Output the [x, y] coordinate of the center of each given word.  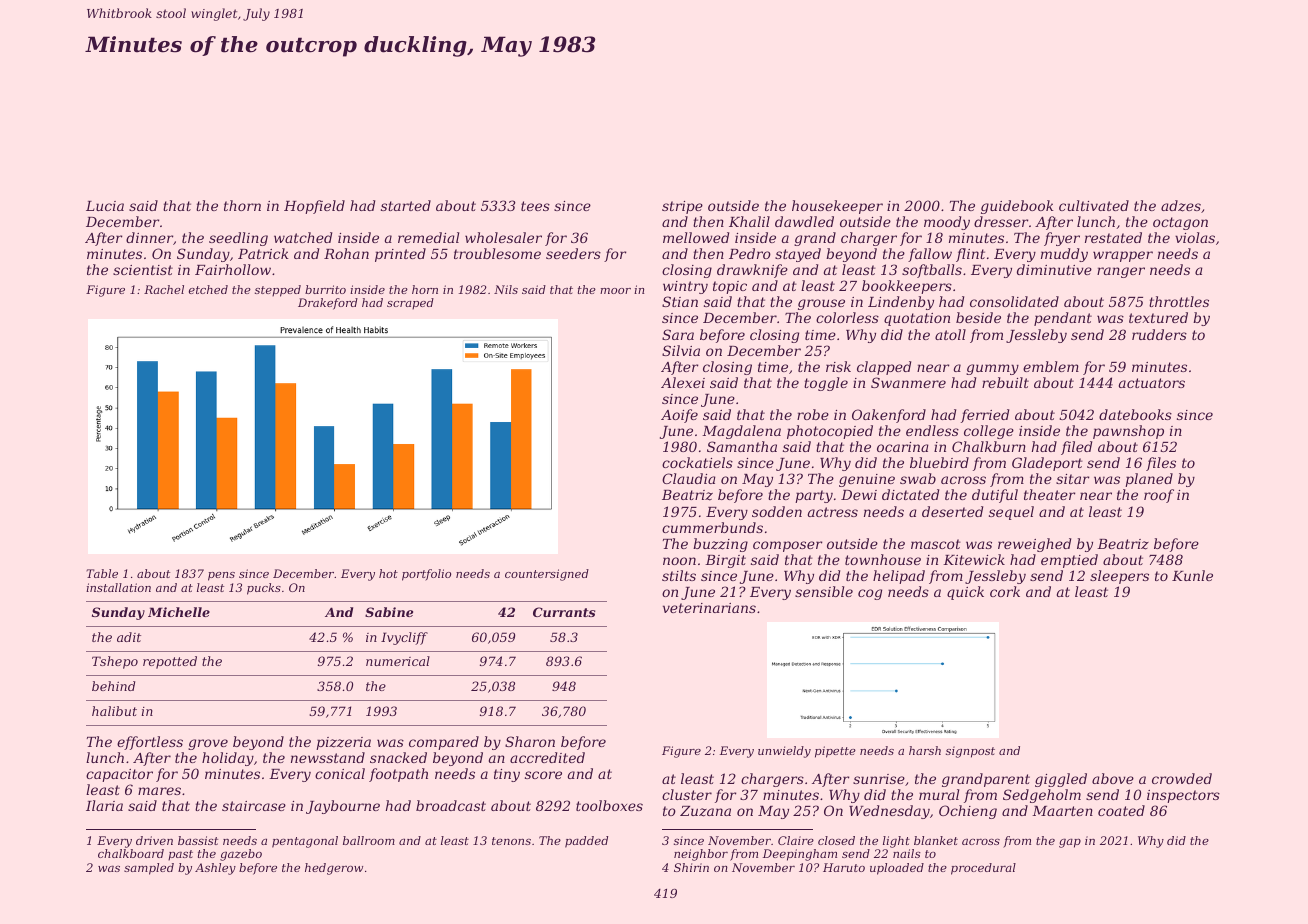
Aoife [679, 416]
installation [118, 587]
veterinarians [709, 608]
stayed [798, 255]
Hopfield [314, 207]
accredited [547, 757]
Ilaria [104, 805]
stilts [679, 575]
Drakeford [328, 304]
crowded [1182, 778]
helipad [899, 577]
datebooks [1135, 414]
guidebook [1017, 207]
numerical [398, 661]
